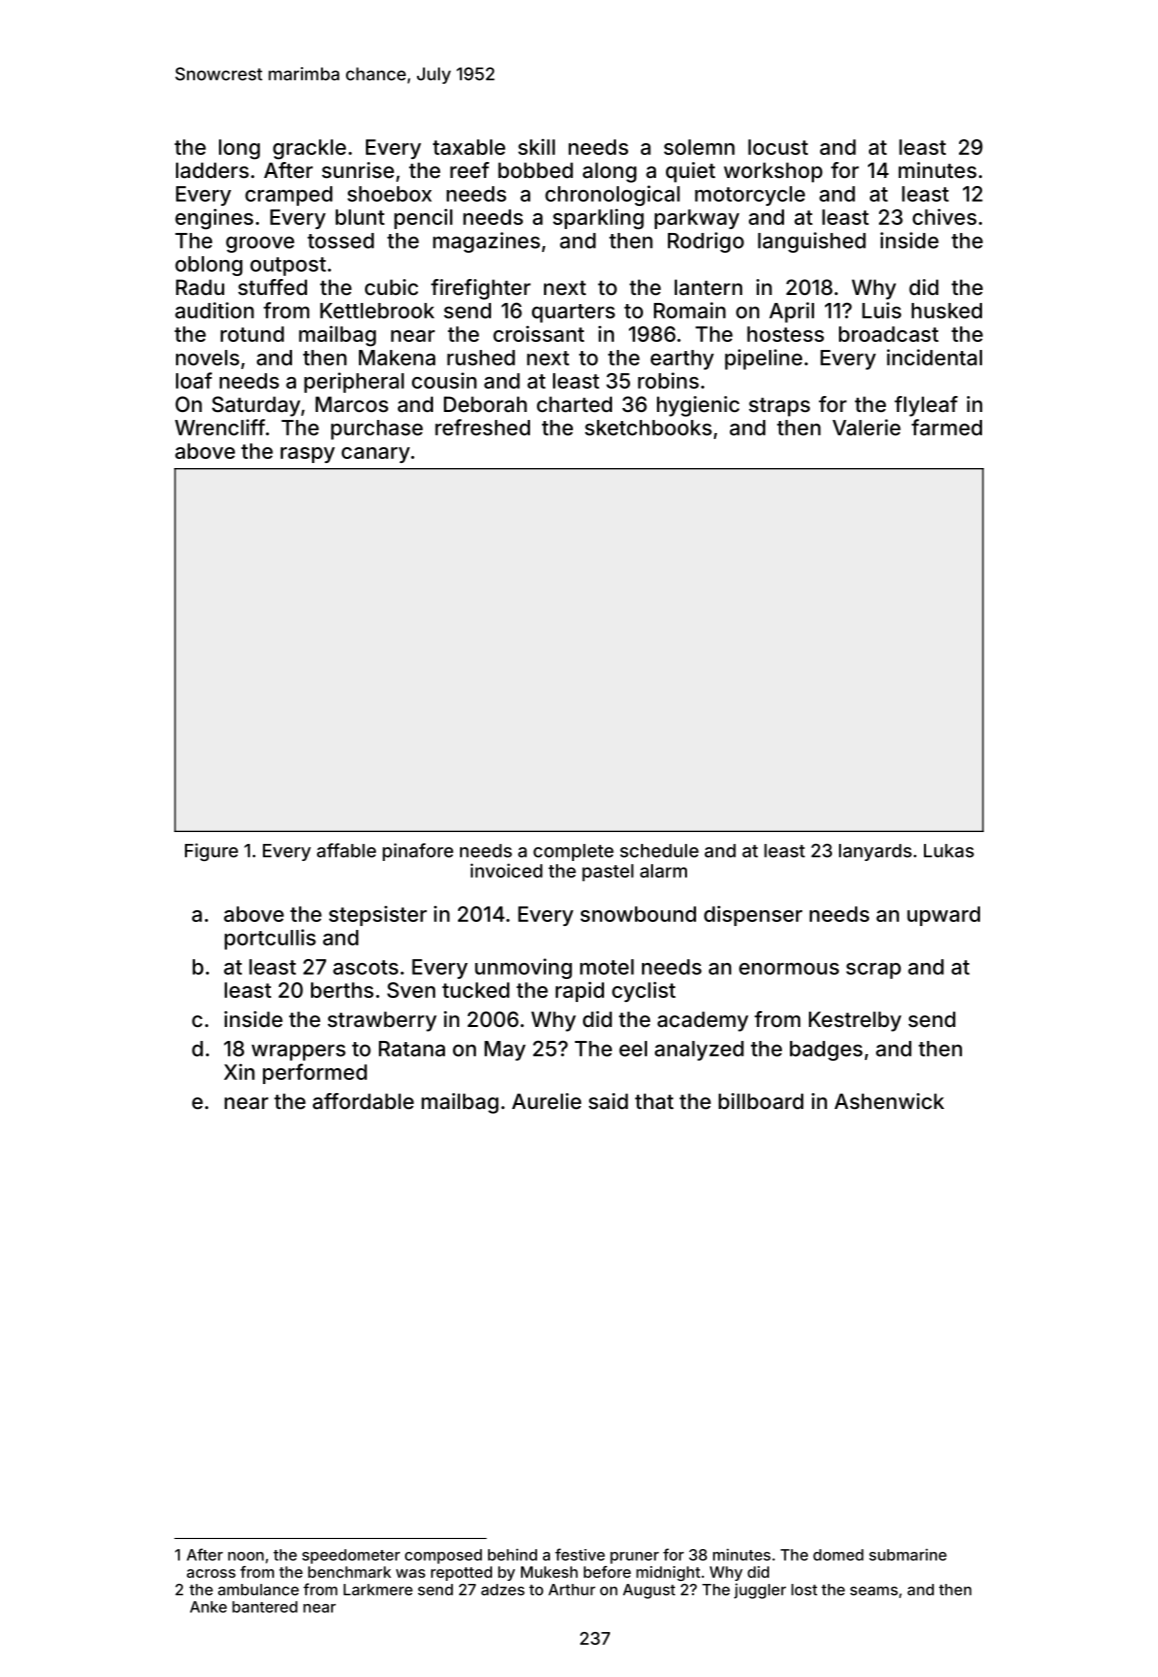 Image resolution: width=1158 pixels, height=1677 pixels. What do you see at coordinates (778, 147) in the page?
I see `locust` at bounding box center [778, 147].
